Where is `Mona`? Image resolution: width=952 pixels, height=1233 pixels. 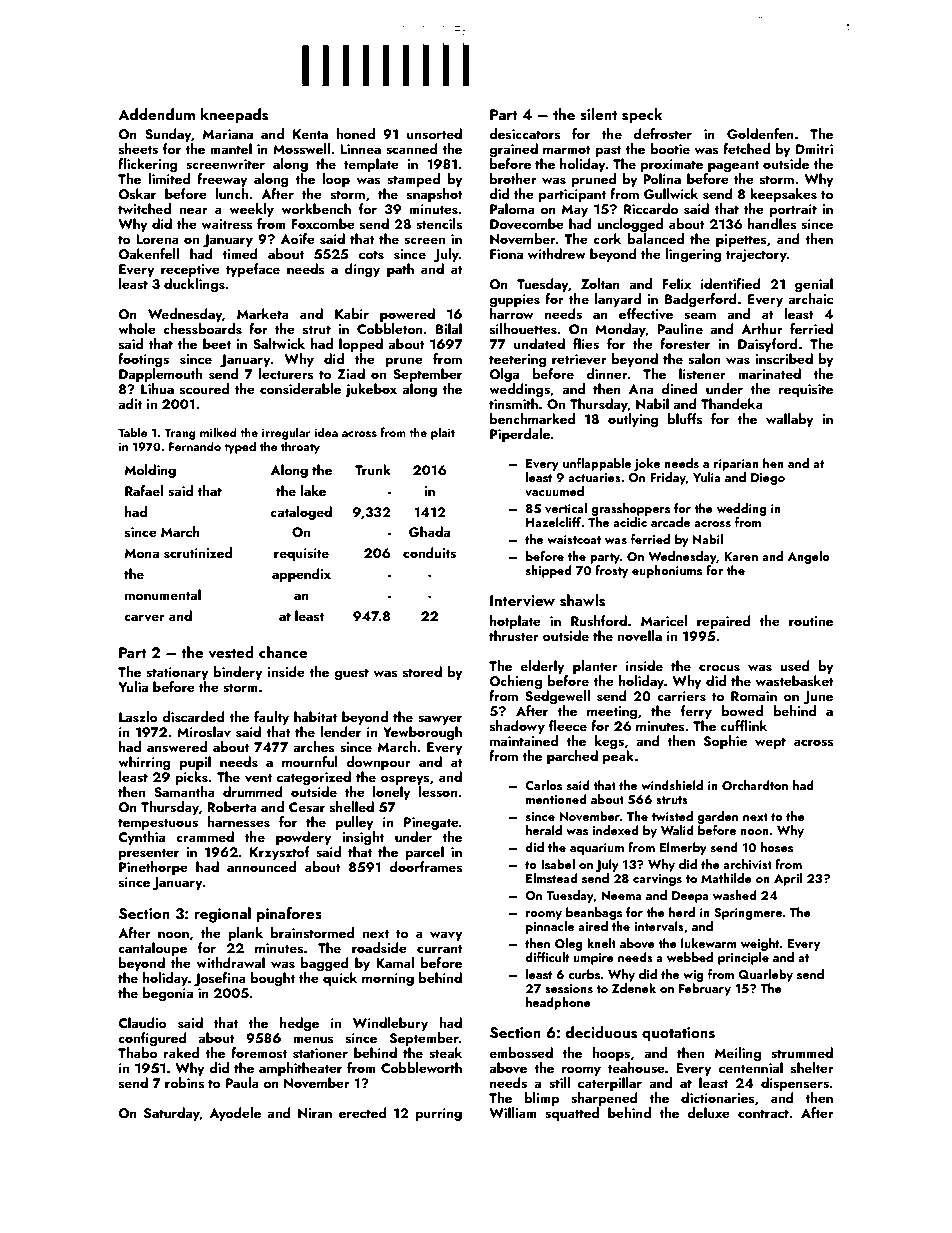 Mona is located at coordinates (142, 553).
